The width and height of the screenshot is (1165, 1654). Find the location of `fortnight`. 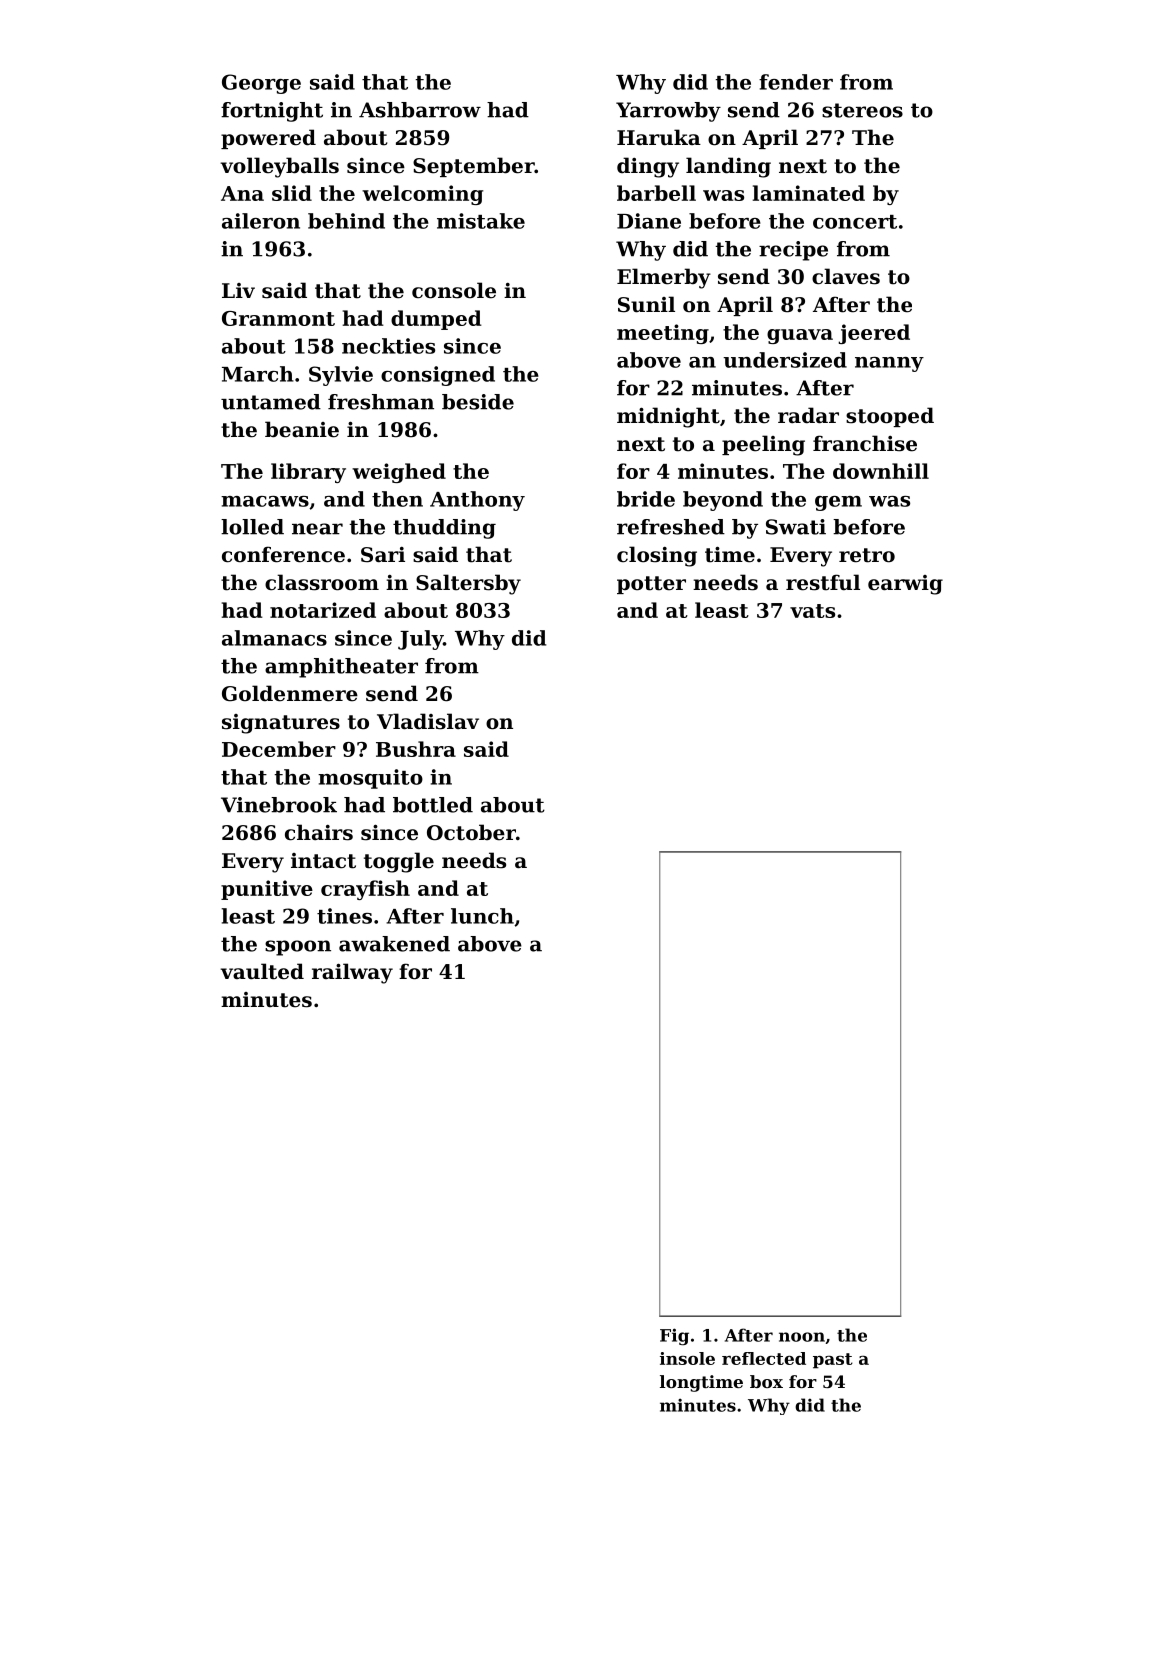

fortnight is located at coordinates (272, 112).
